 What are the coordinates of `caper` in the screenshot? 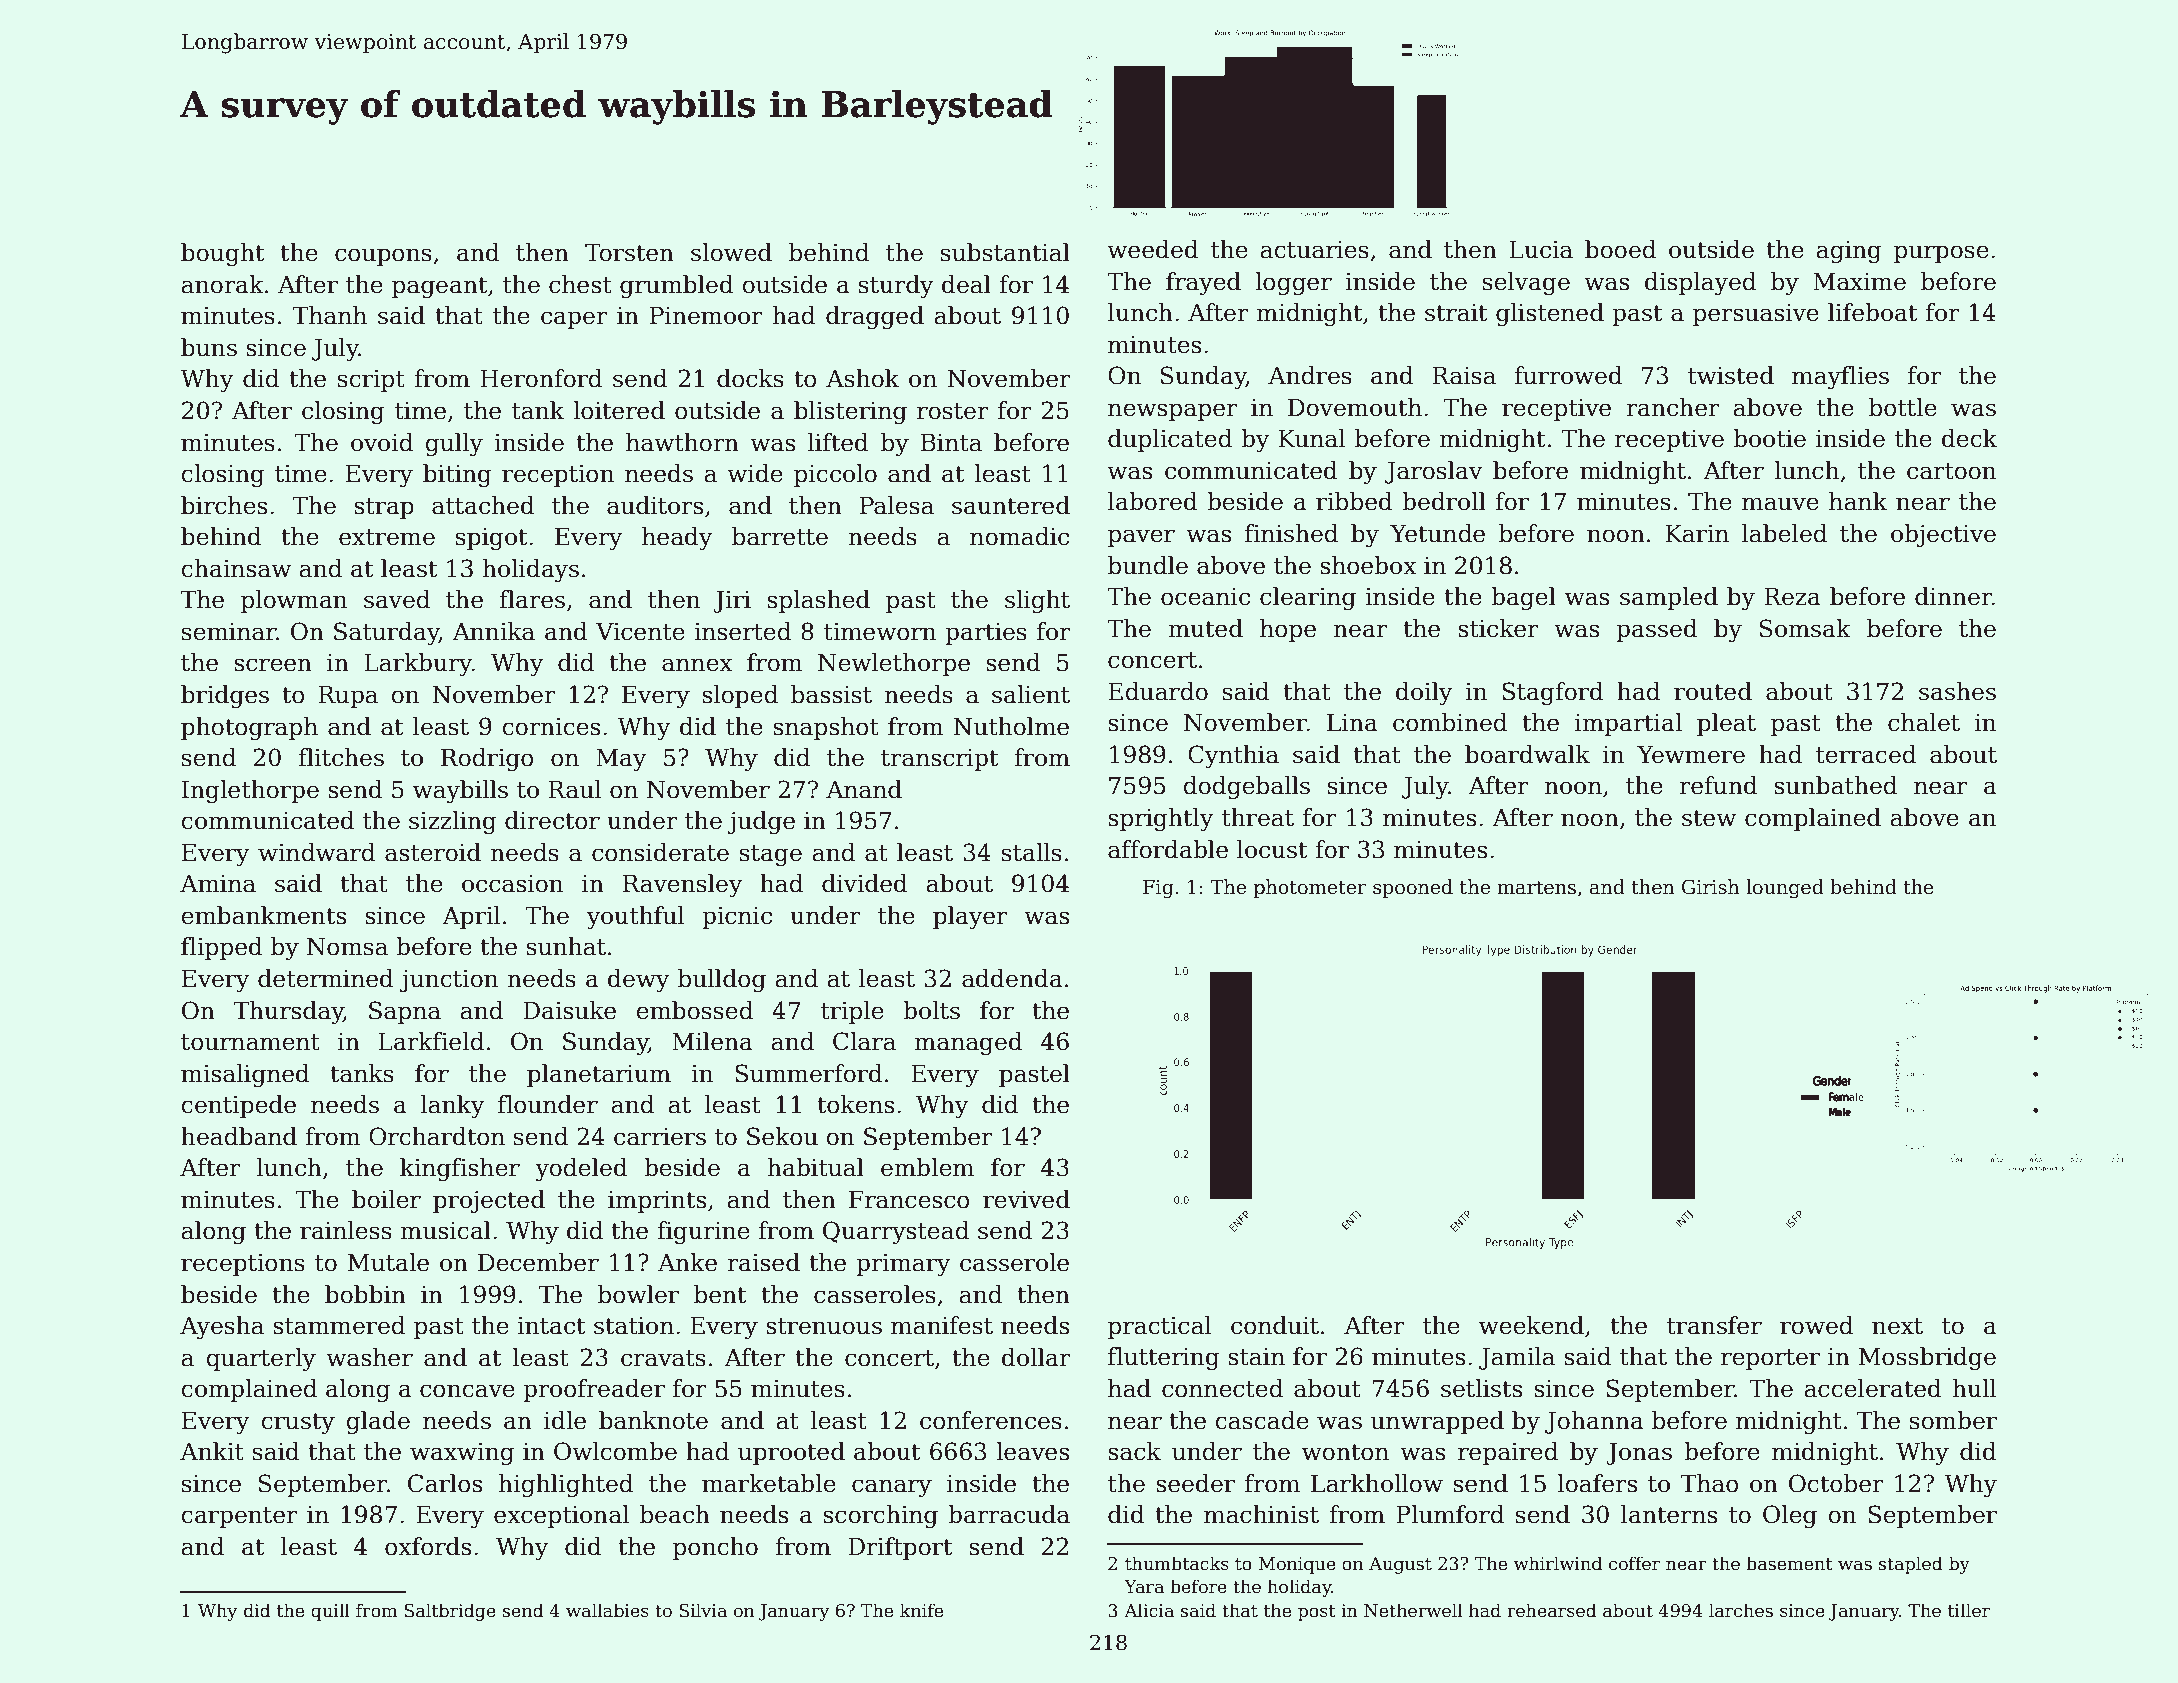 It's located at (574, 320).
